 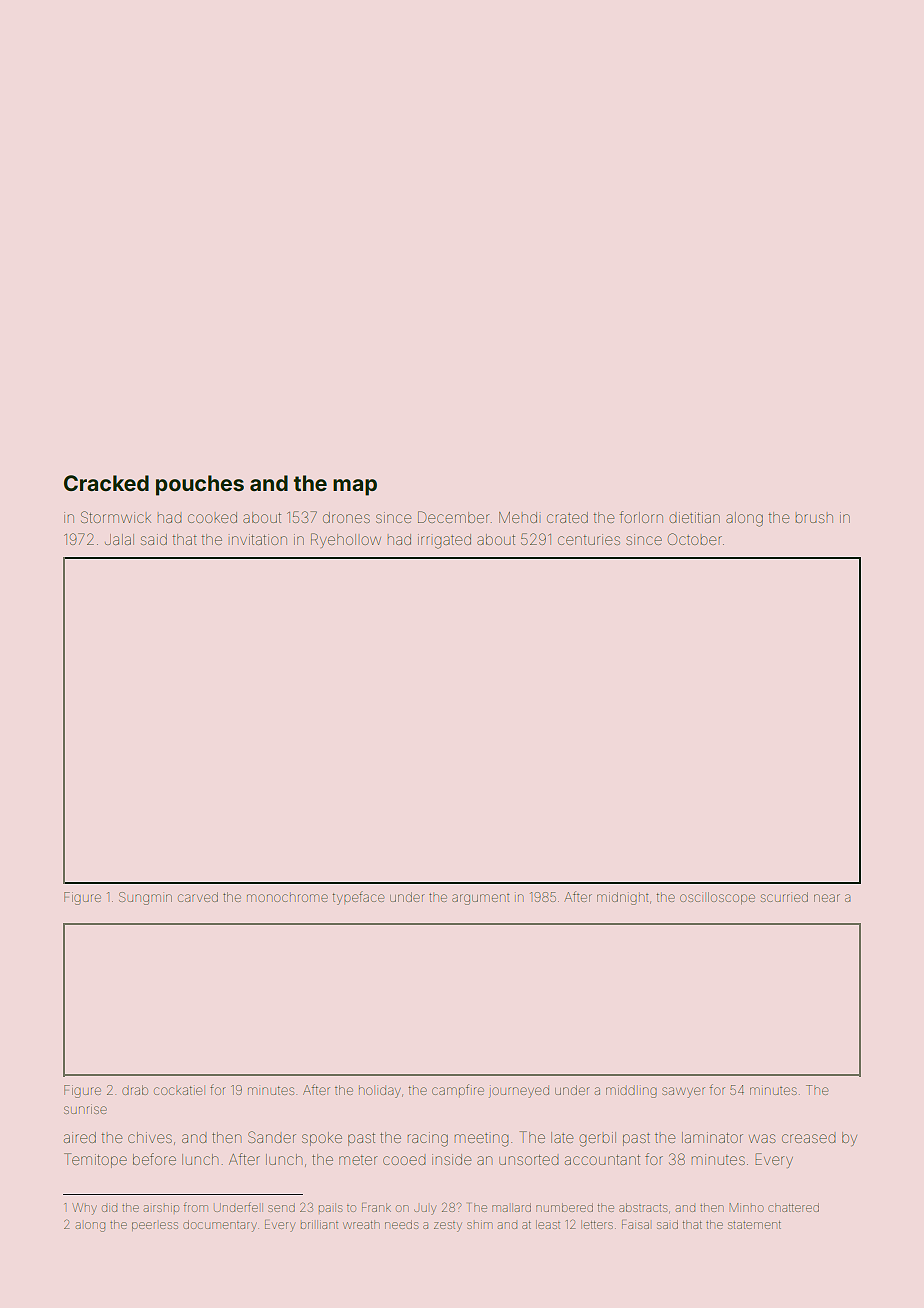 I want to click on dietitian, so click(x=695, y=517).
